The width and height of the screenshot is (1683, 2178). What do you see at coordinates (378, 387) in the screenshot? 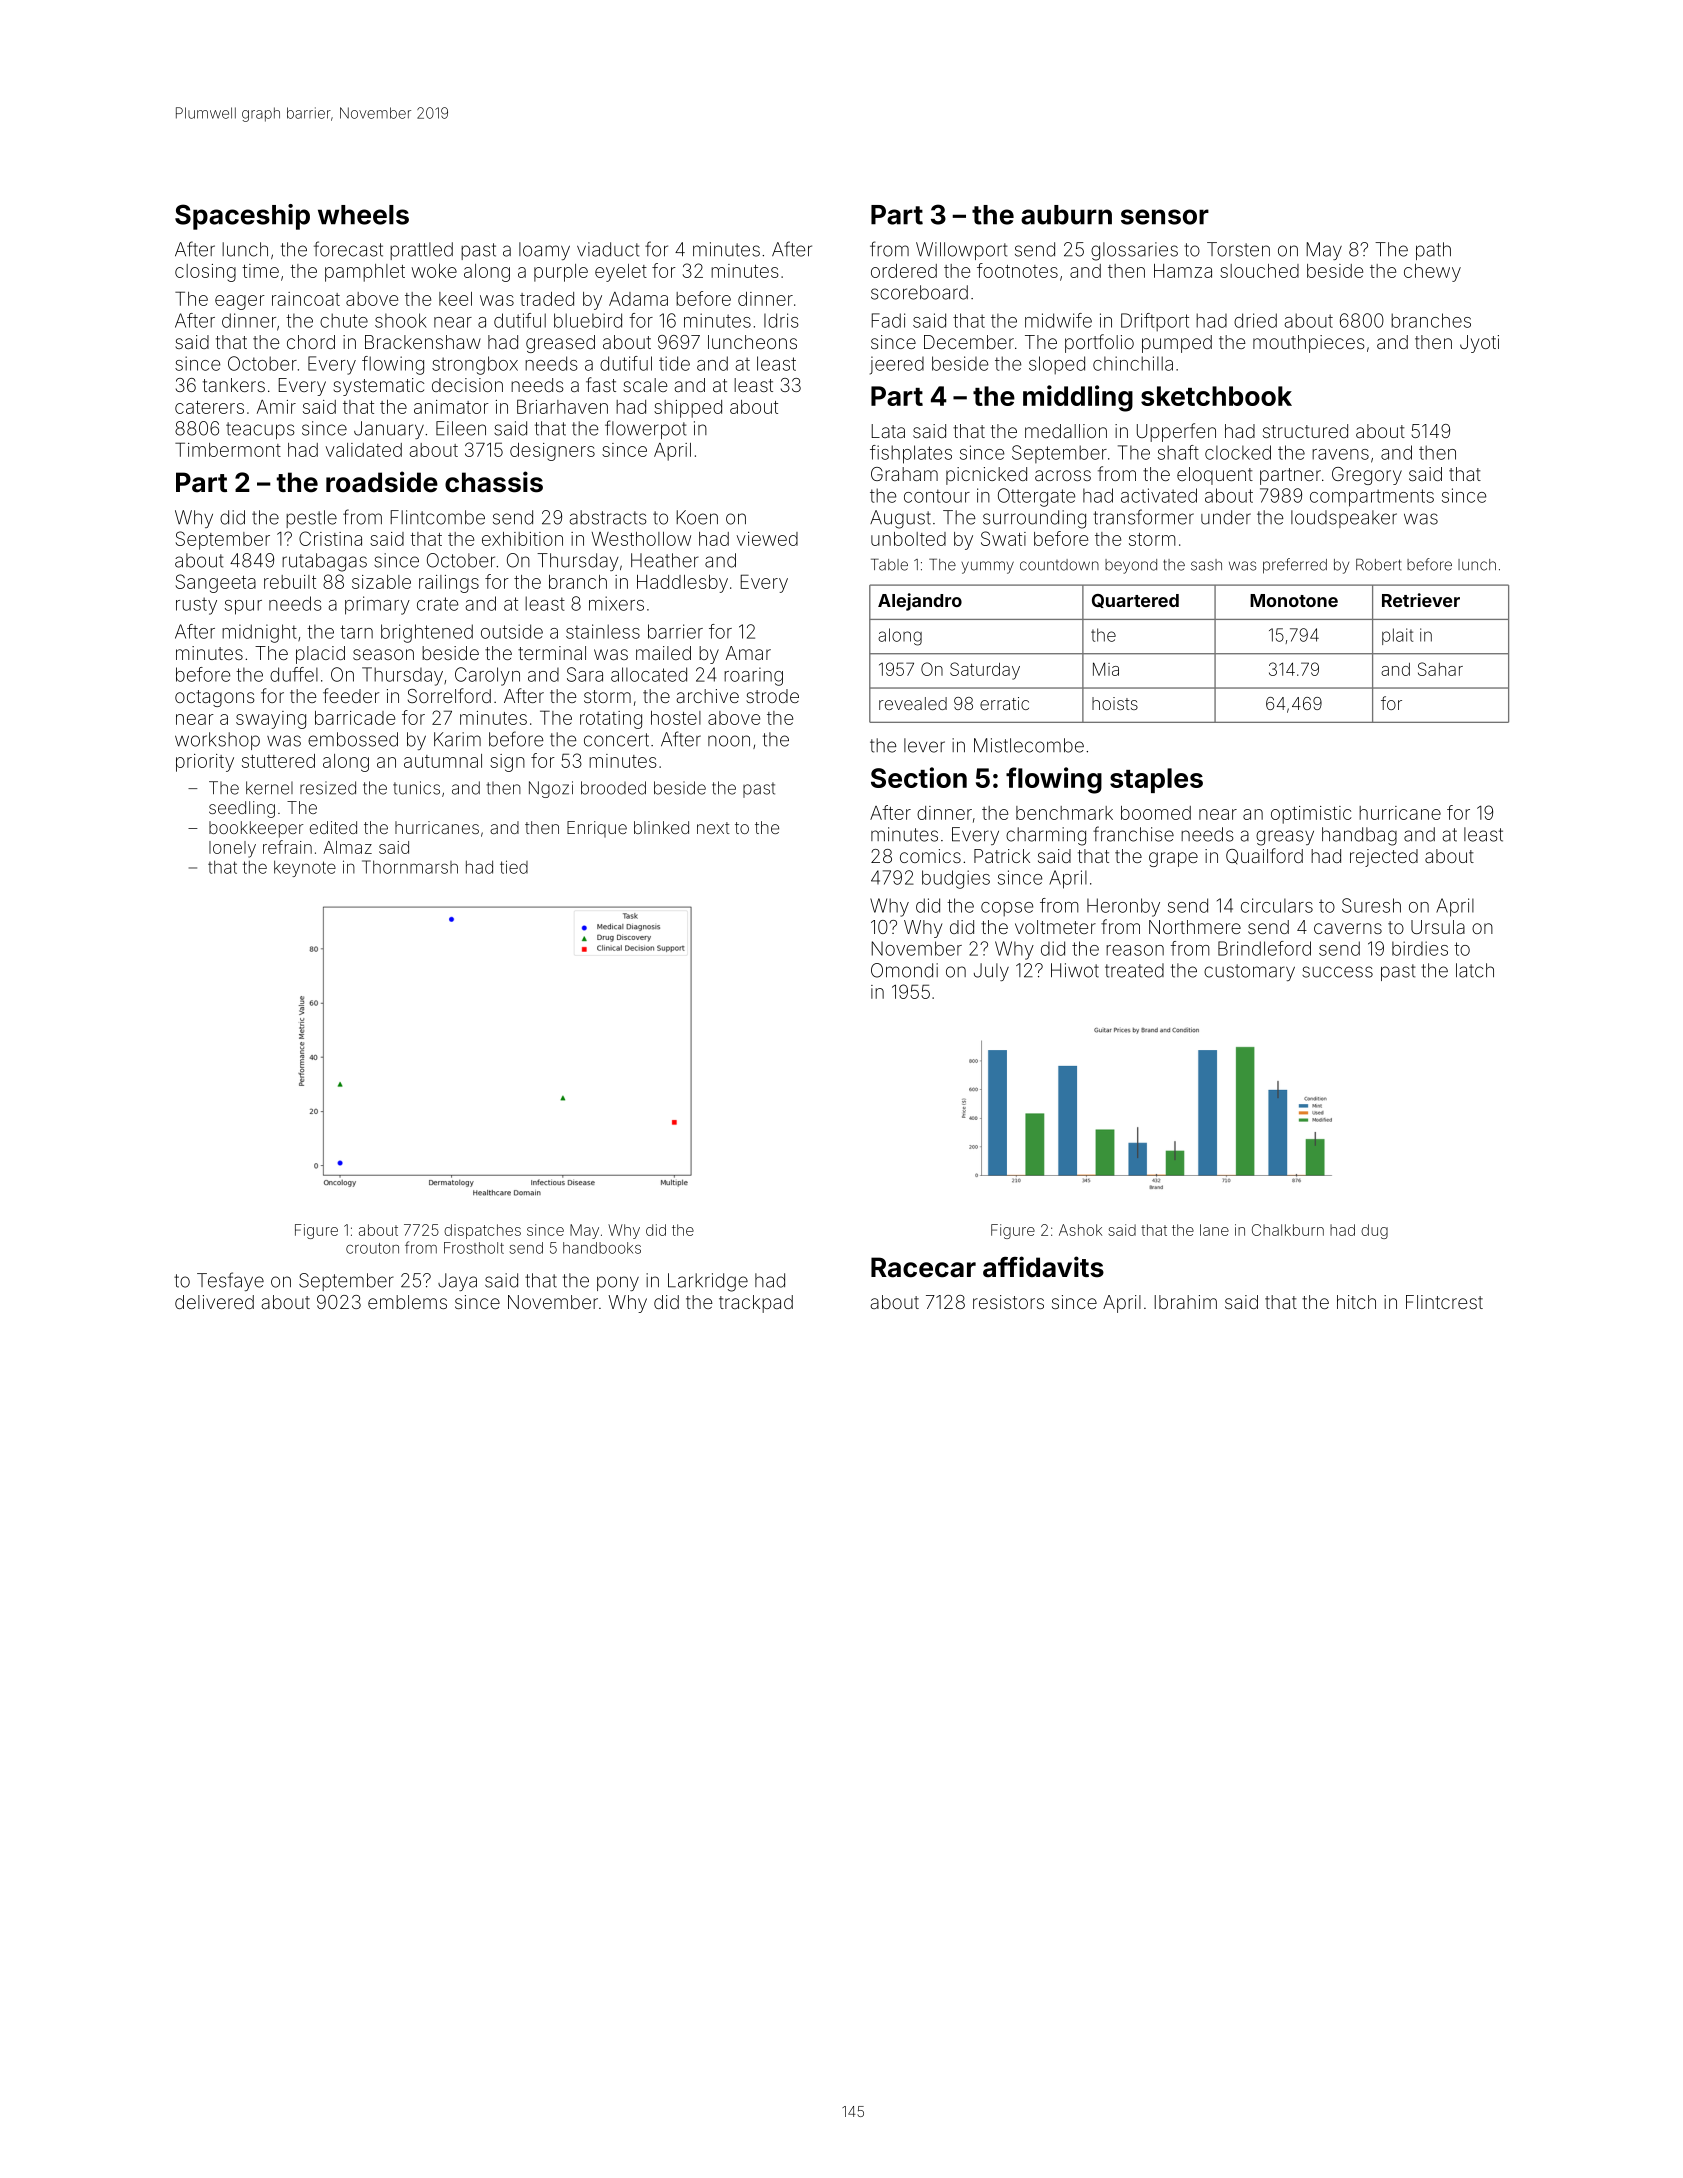
I see `systematic` at bounding box center [378, 387].
